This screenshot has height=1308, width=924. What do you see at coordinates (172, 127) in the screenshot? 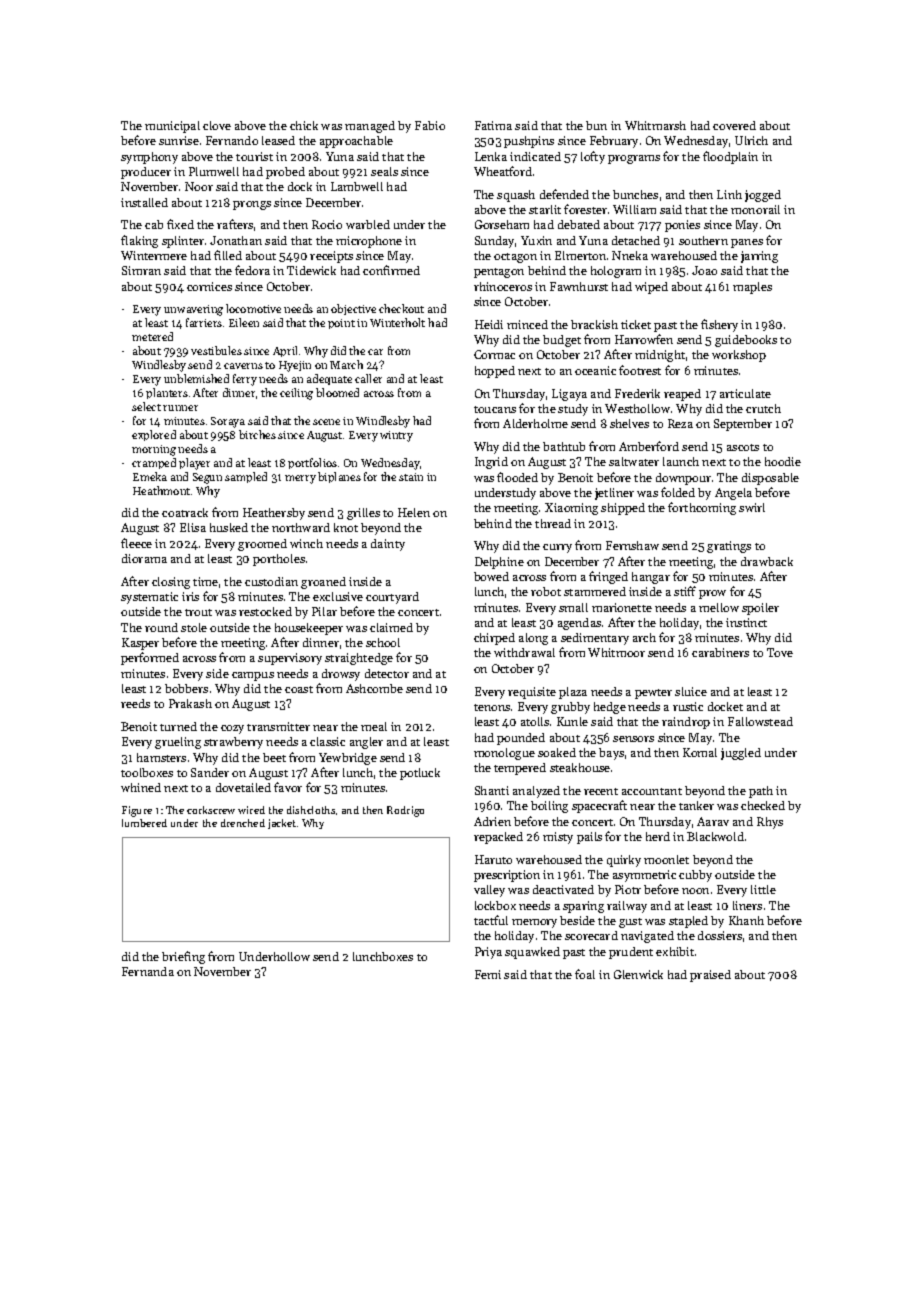
I see `municipal` at bounding box center [172, 127].
